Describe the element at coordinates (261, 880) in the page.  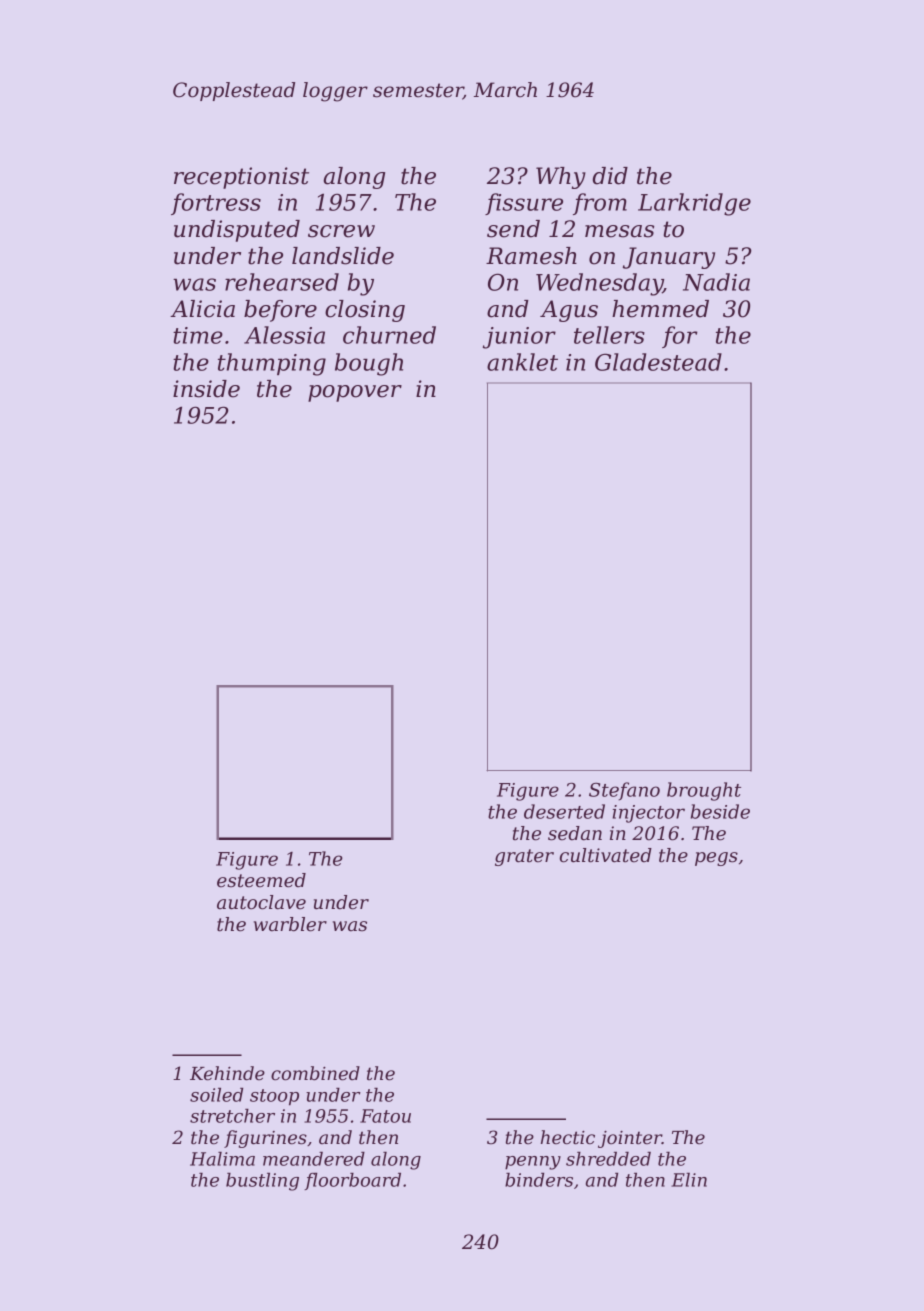
I see `esteemed` at that location.
